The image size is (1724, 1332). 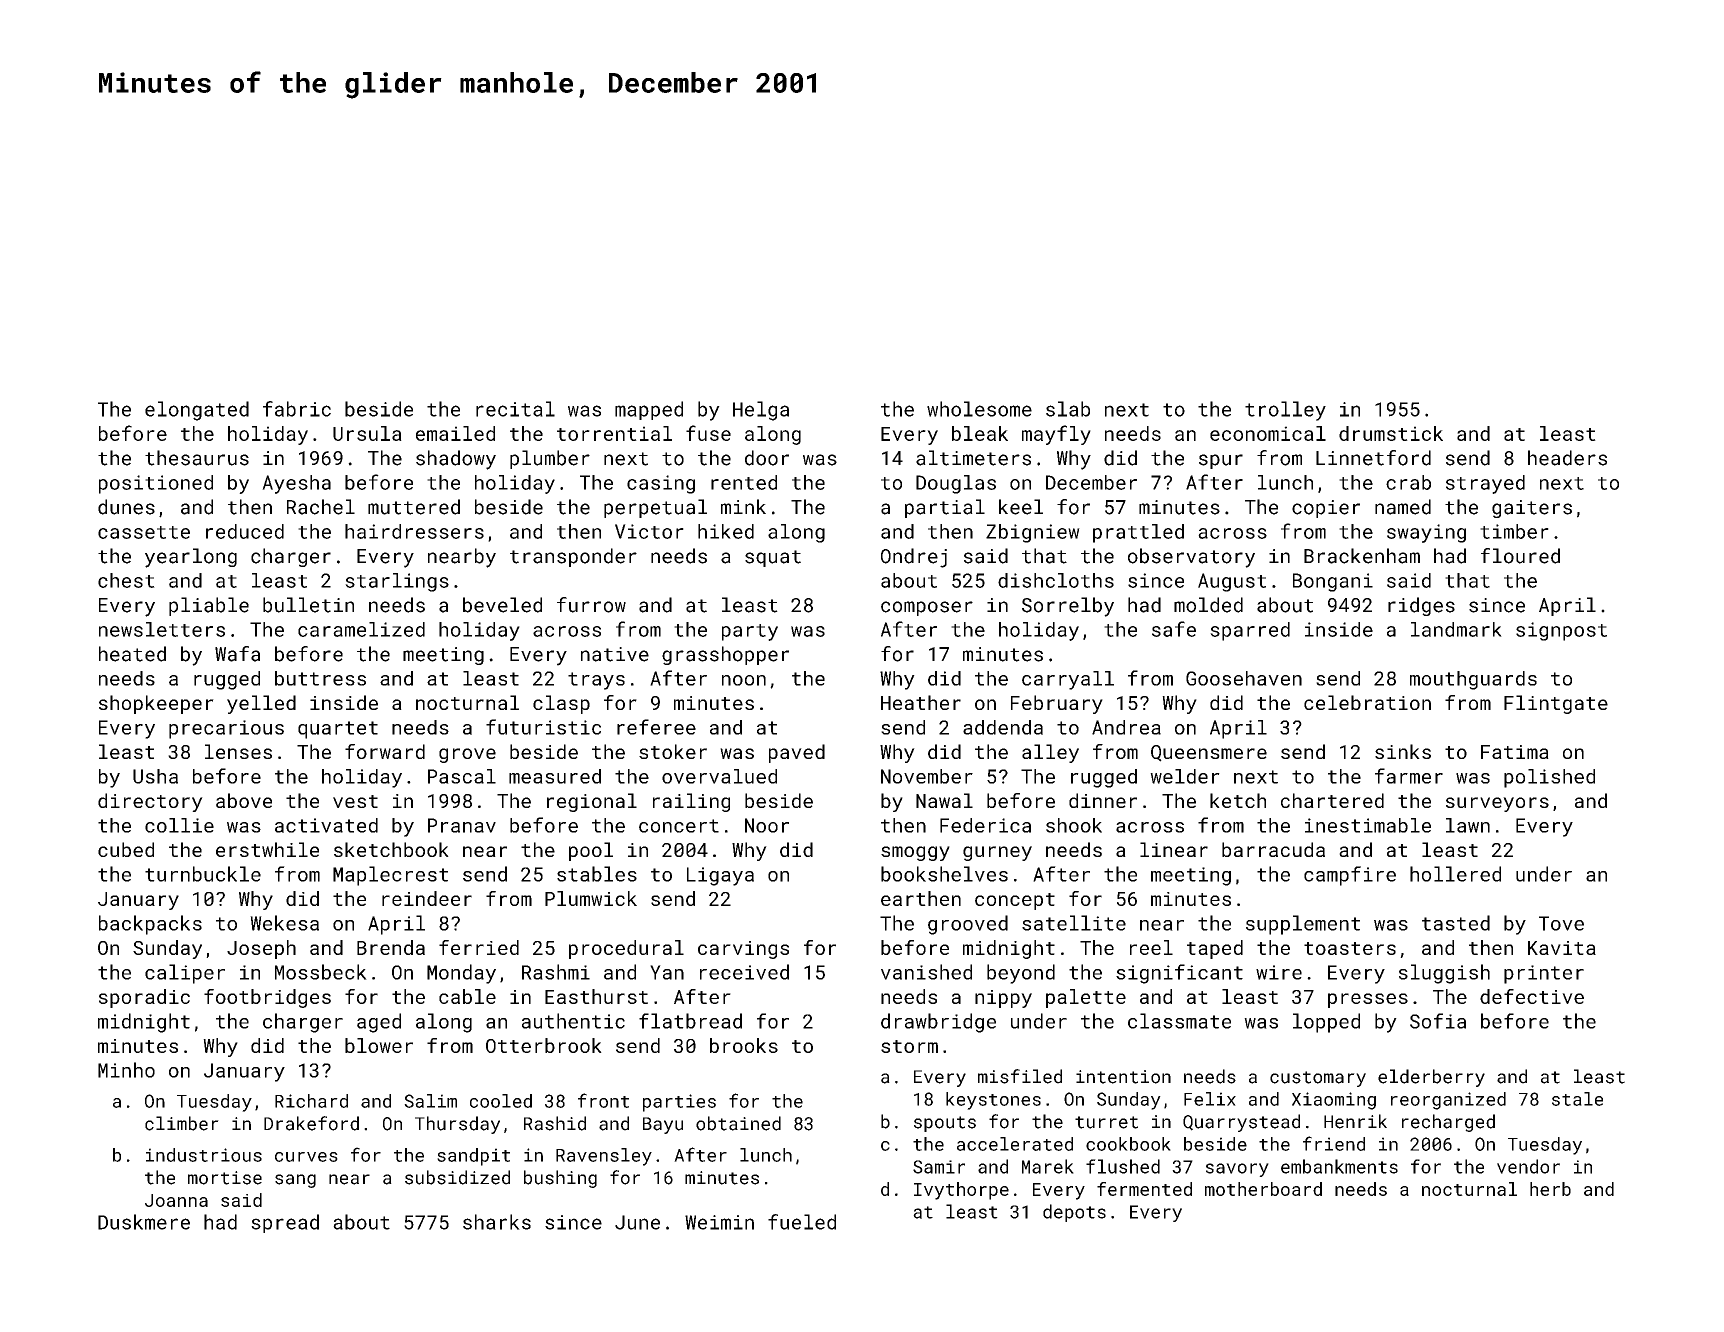 What do you see at coordinates (1532, 509) in the screenshot?
I see `gaiters` at bounding box center [1532, 509].
